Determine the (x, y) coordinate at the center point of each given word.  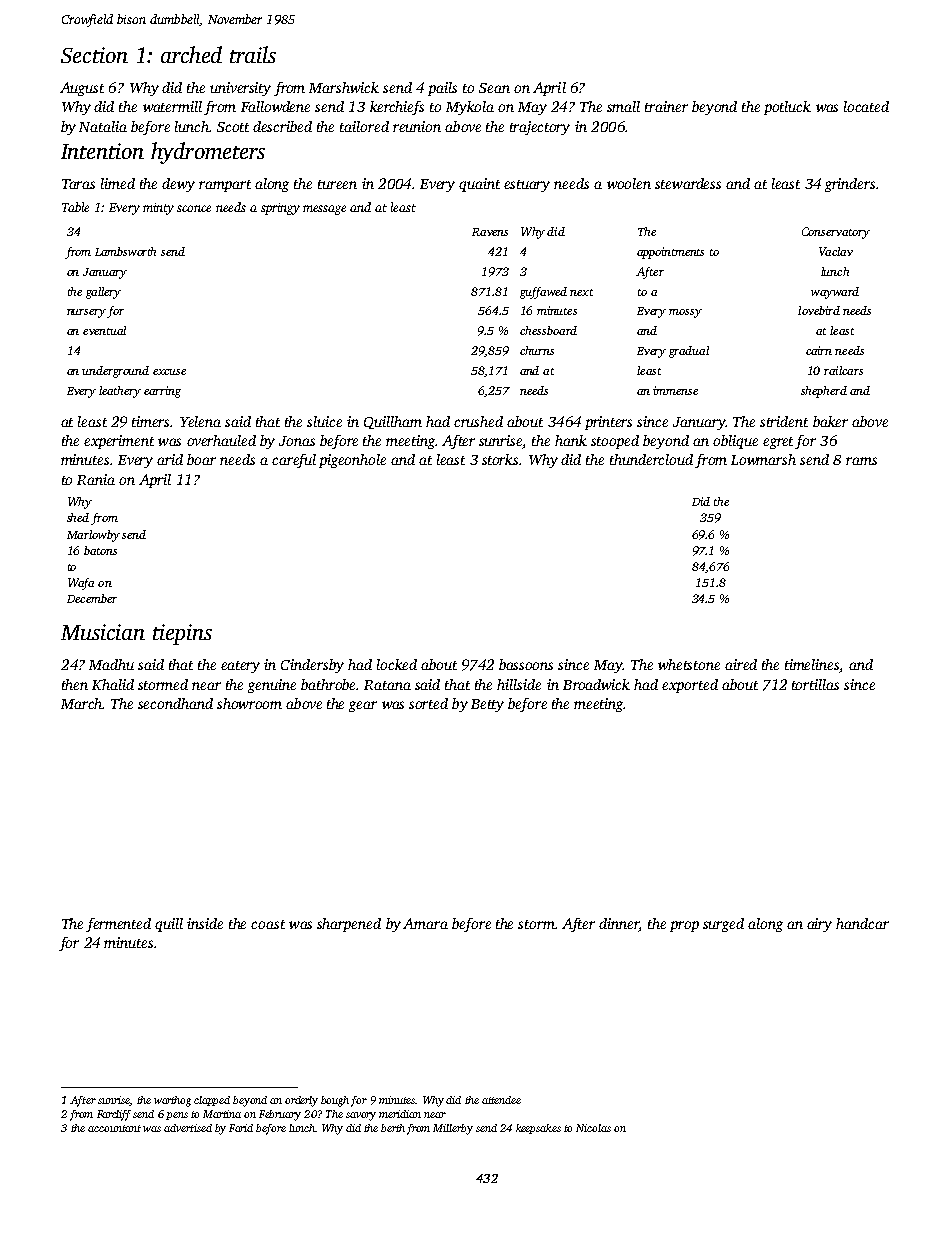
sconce (194, 208)
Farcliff (114, 1115)
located (866, 106)
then (75, 684)
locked (397, 664)
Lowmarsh (763, 459)
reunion (417, 126)
